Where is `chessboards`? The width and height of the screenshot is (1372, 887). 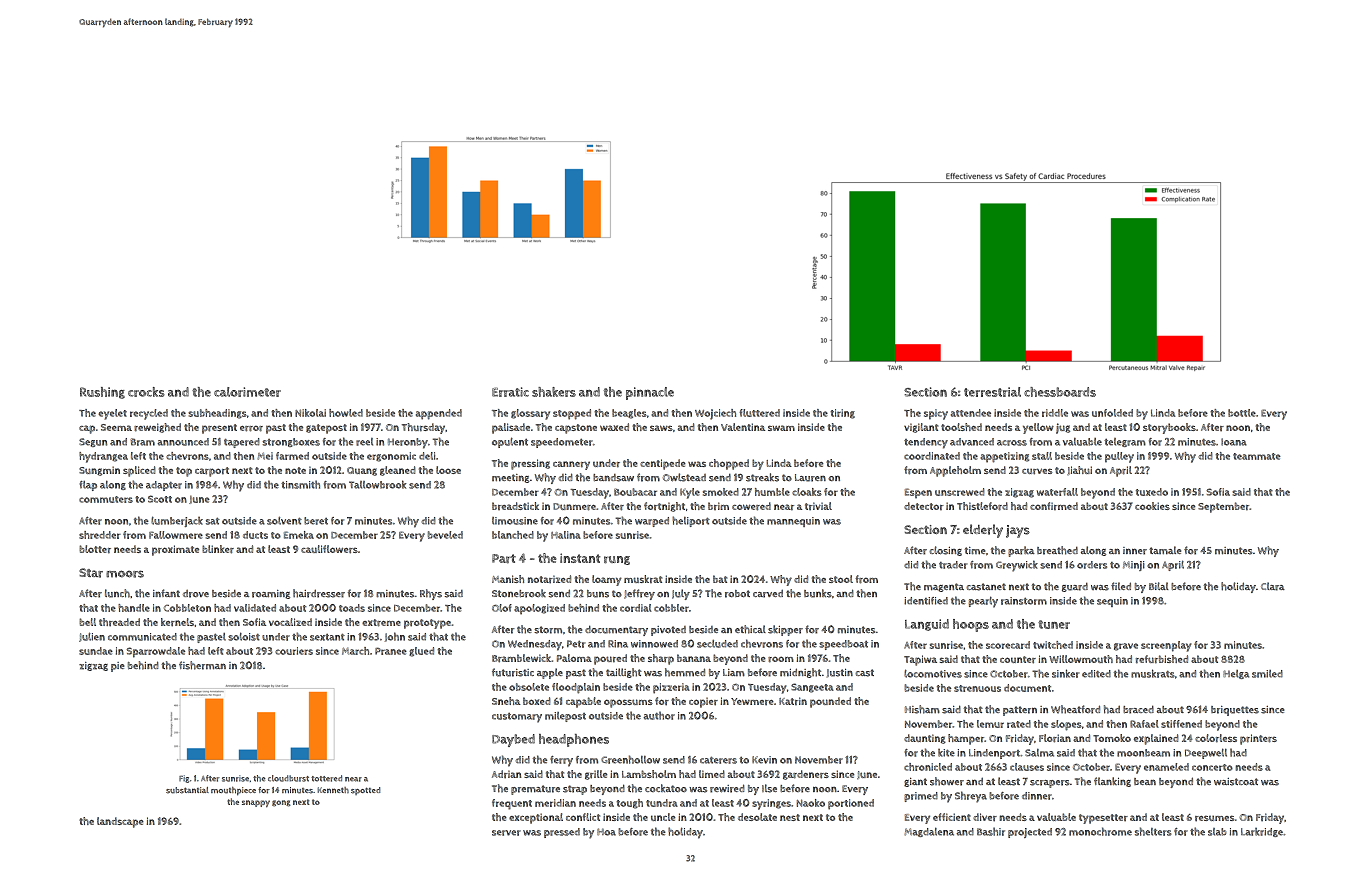 chessboards is located at coordinates (1060, 392).
